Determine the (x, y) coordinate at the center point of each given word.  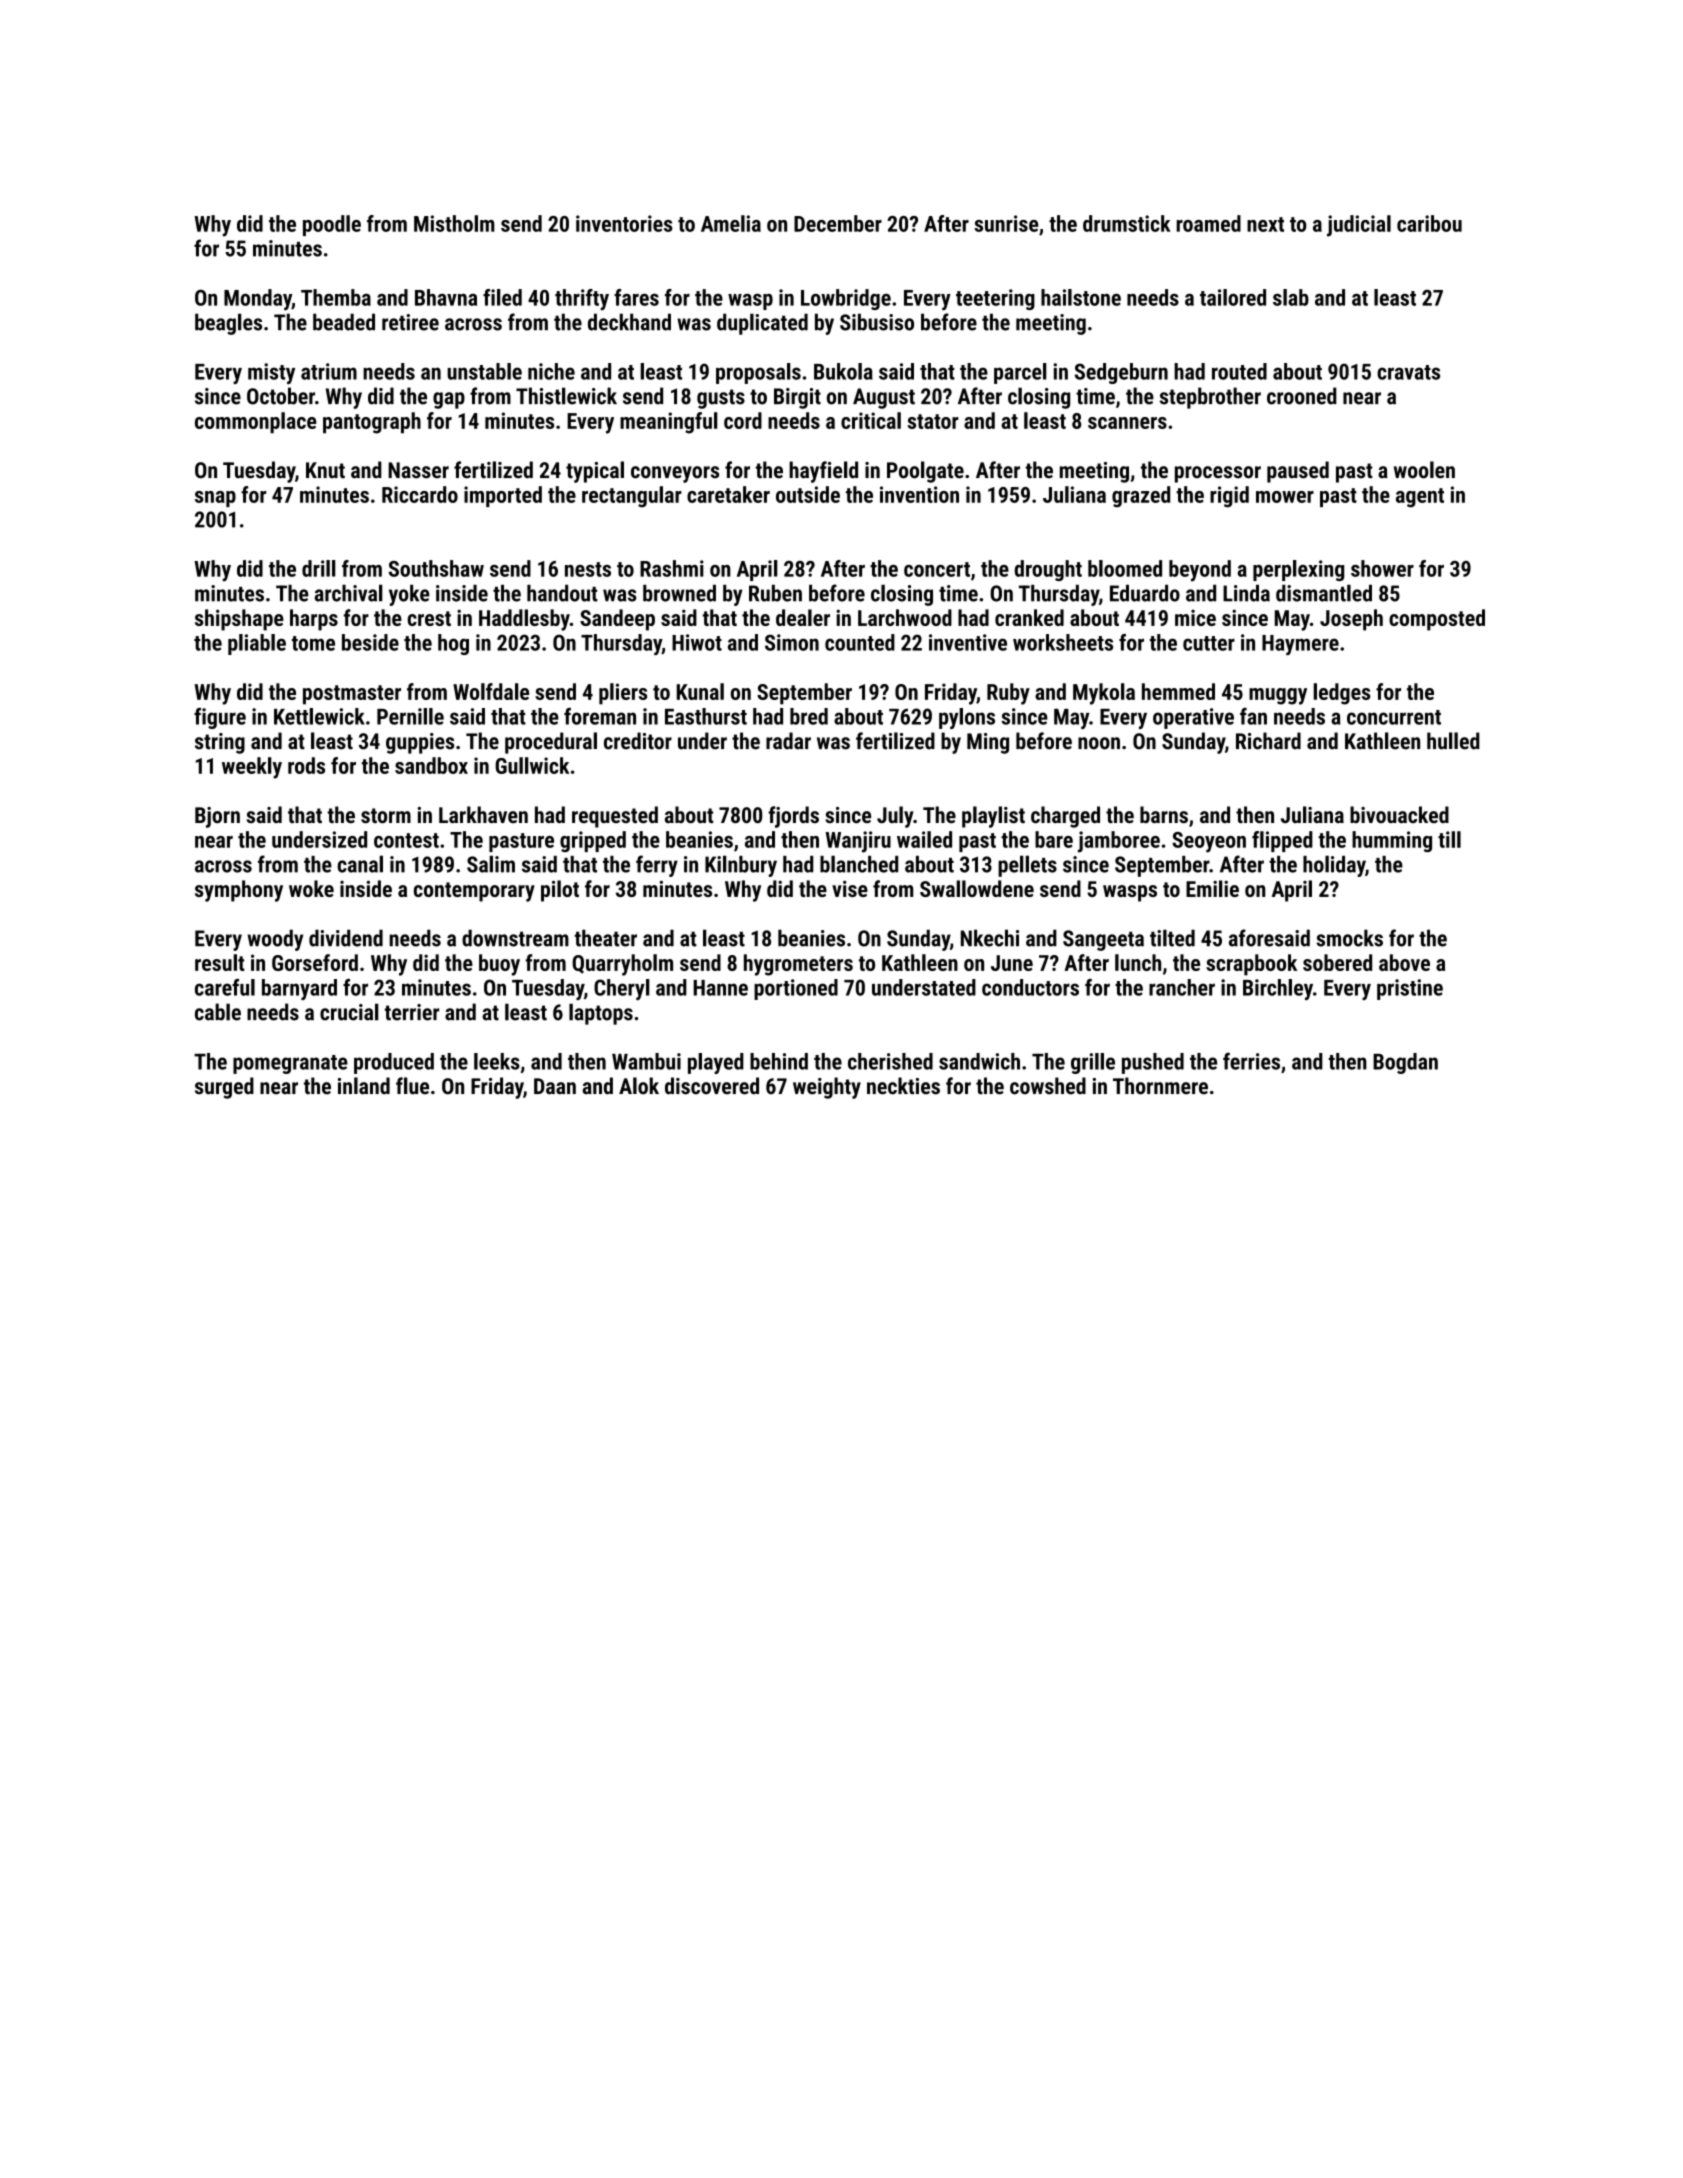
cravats (1408, 372)
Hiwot (697, 642)
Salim (491, 864)
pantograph (372, 423)
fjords (793, 817)
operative (1193, 718)
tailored (1233, 297)
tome (313, 643)
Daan (555, 1086)
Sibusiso (877, 322)
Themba (336, 297)
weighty (827, 1088)
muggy (1278, 696)
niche (551, 371)
